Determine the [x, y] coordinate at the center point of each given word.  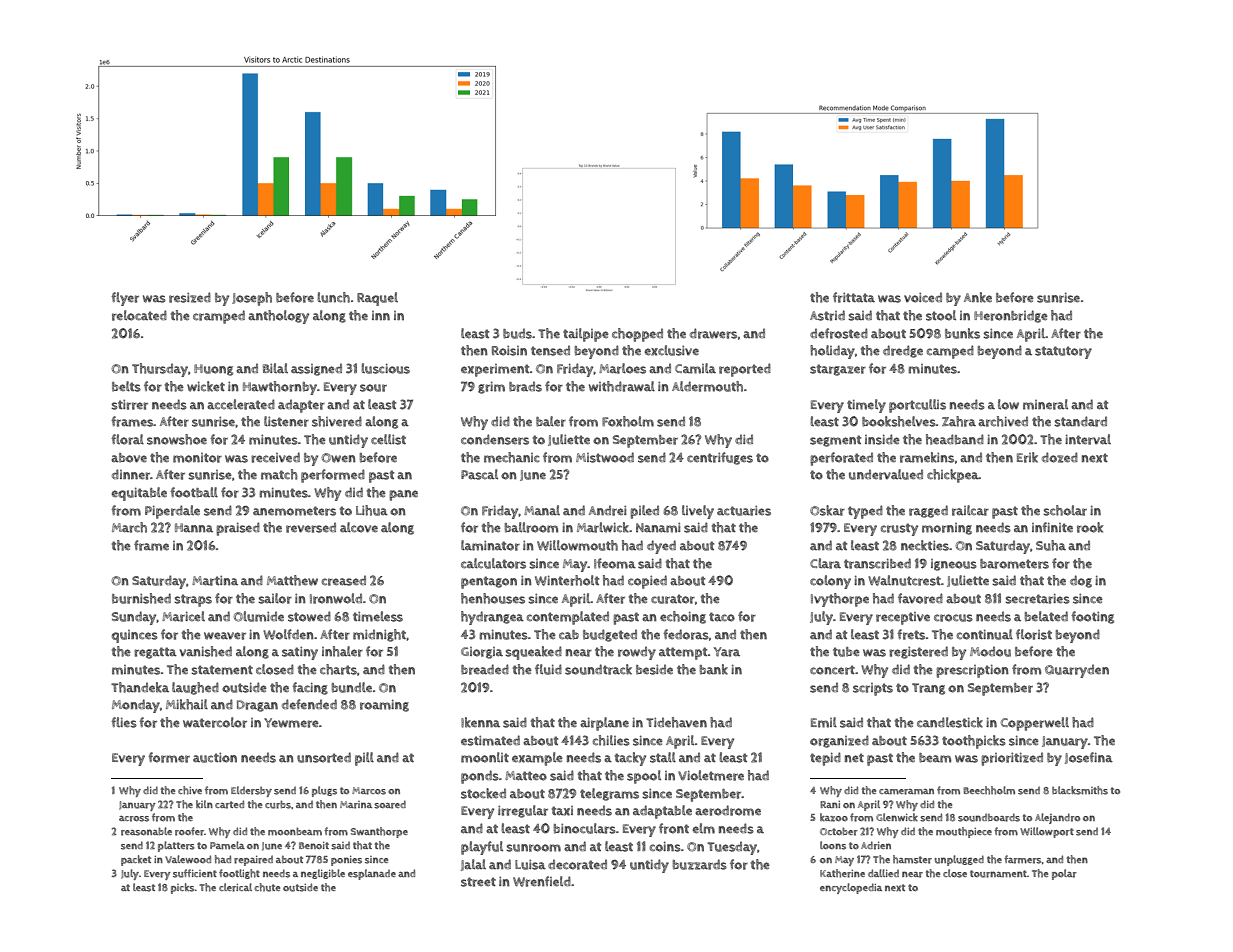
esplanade [372, 874]
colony [830, 582]
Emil [824, 722]
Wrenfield [542, 881]
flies [124, 722]
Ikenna [480, 722]
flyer [125, 299]
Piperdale [172, 512]
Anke [978, 297]
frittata [854, 297]
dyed [661, 547]
